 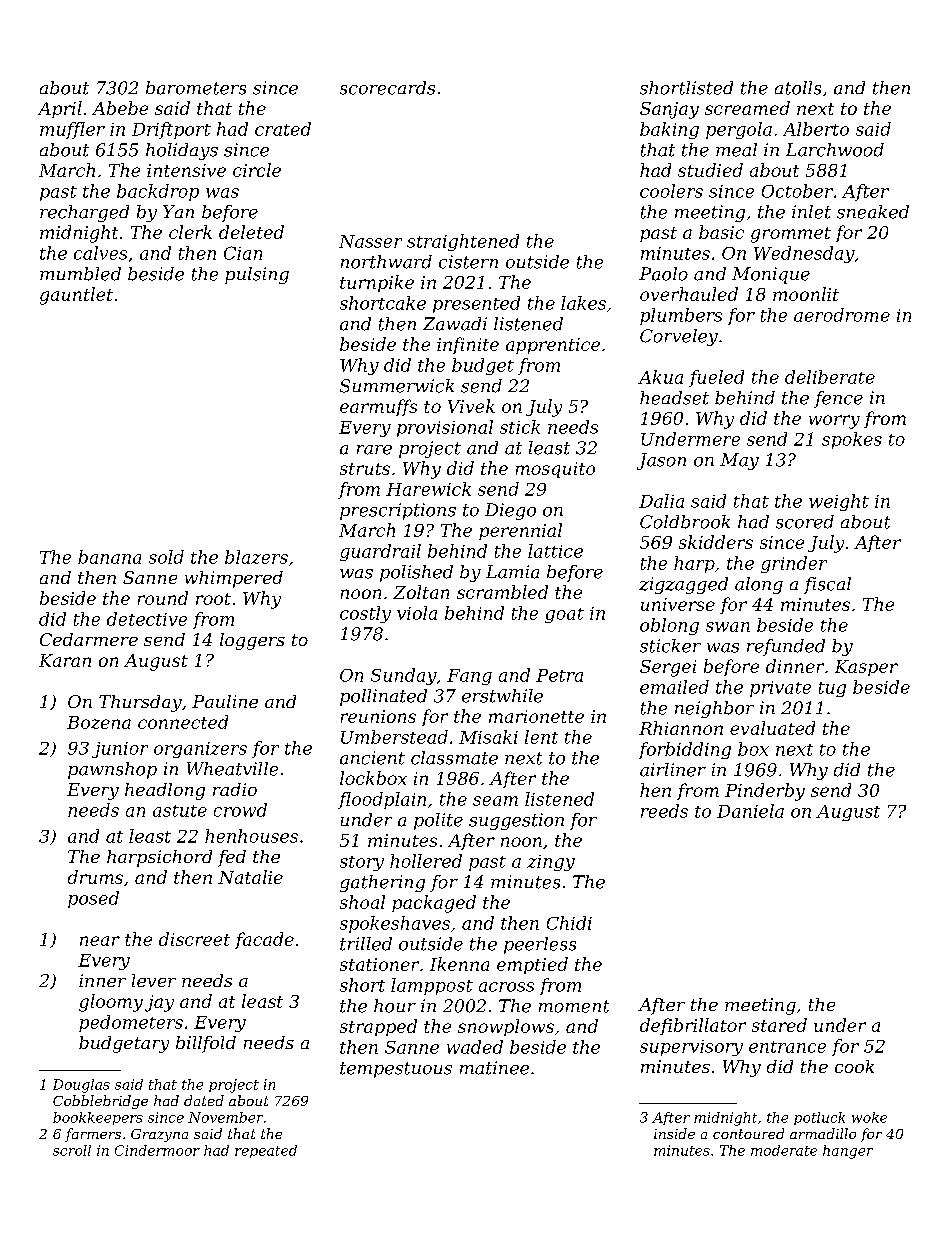 What do you see at coordinates (257, 275) in the screenshot?
I see `pulsing` at bounding box center [257, 275].
